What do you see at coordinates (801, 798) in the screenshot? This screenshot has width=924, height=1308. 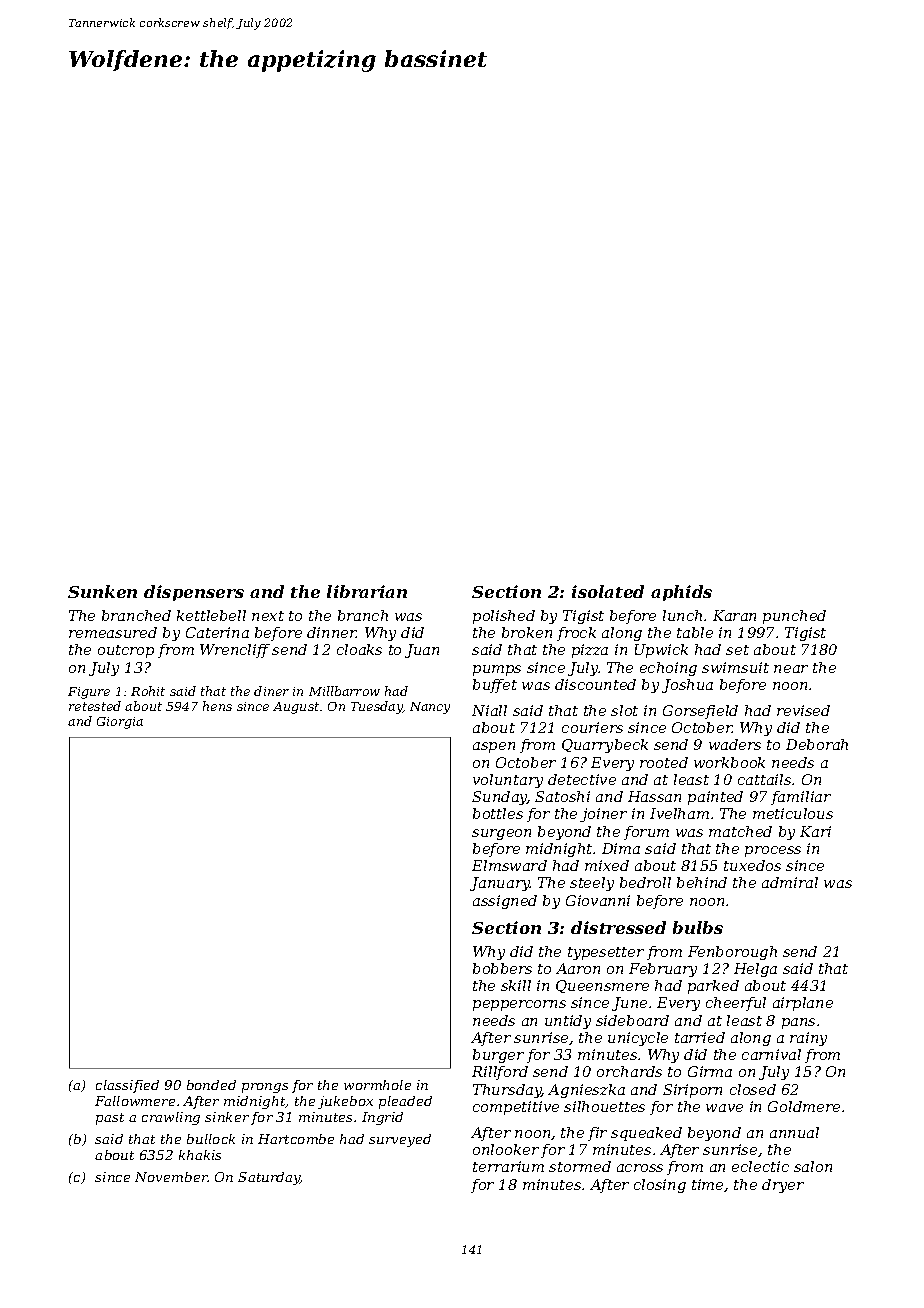 I see `familiar` at bounding box center [801, 798].
